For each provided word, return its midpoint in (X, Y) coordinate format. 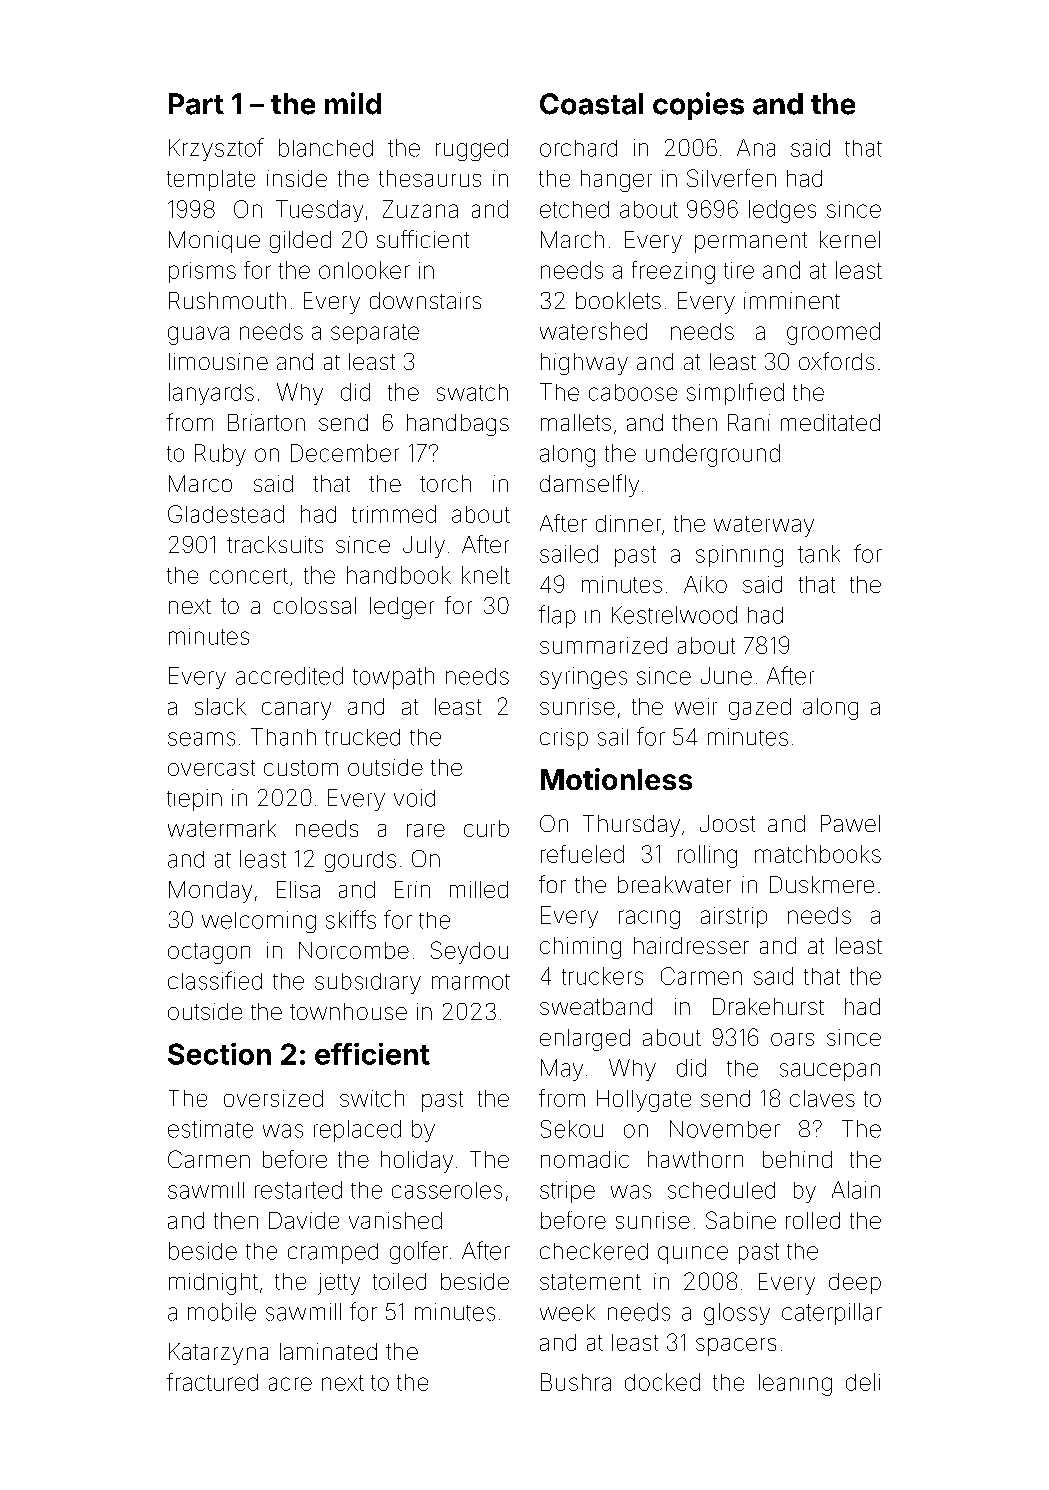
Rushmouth (227, 300)
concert (249, 576)
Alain (856, 1190)
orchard (578, 148)
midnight (213, 1284)
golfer (419, 1252)
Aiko (705, 584)
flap (557, 616)
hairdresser (691, 945)
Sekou (572, 1129)
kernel (850, 239)
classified (215, 980)
